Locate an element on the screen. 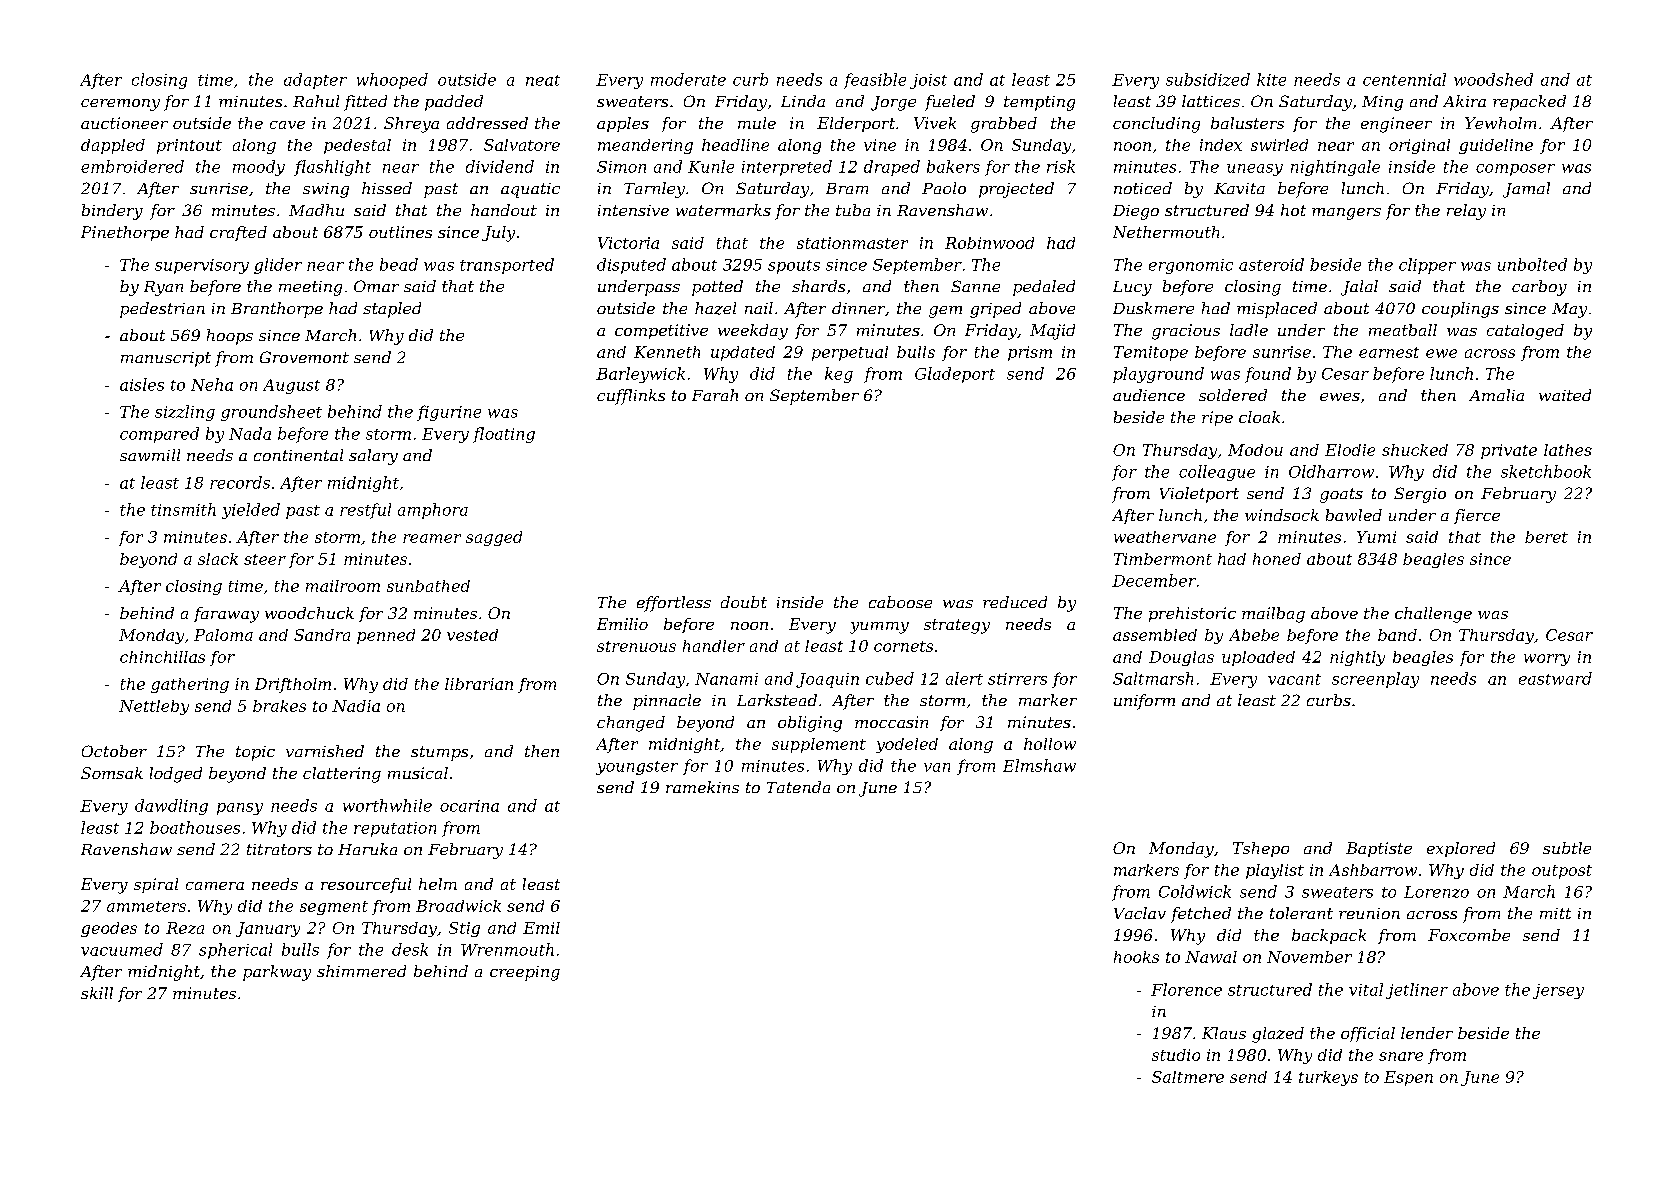 This screenshot has width=1673, height=1183. parkway is located at coordinates (277, 973).
